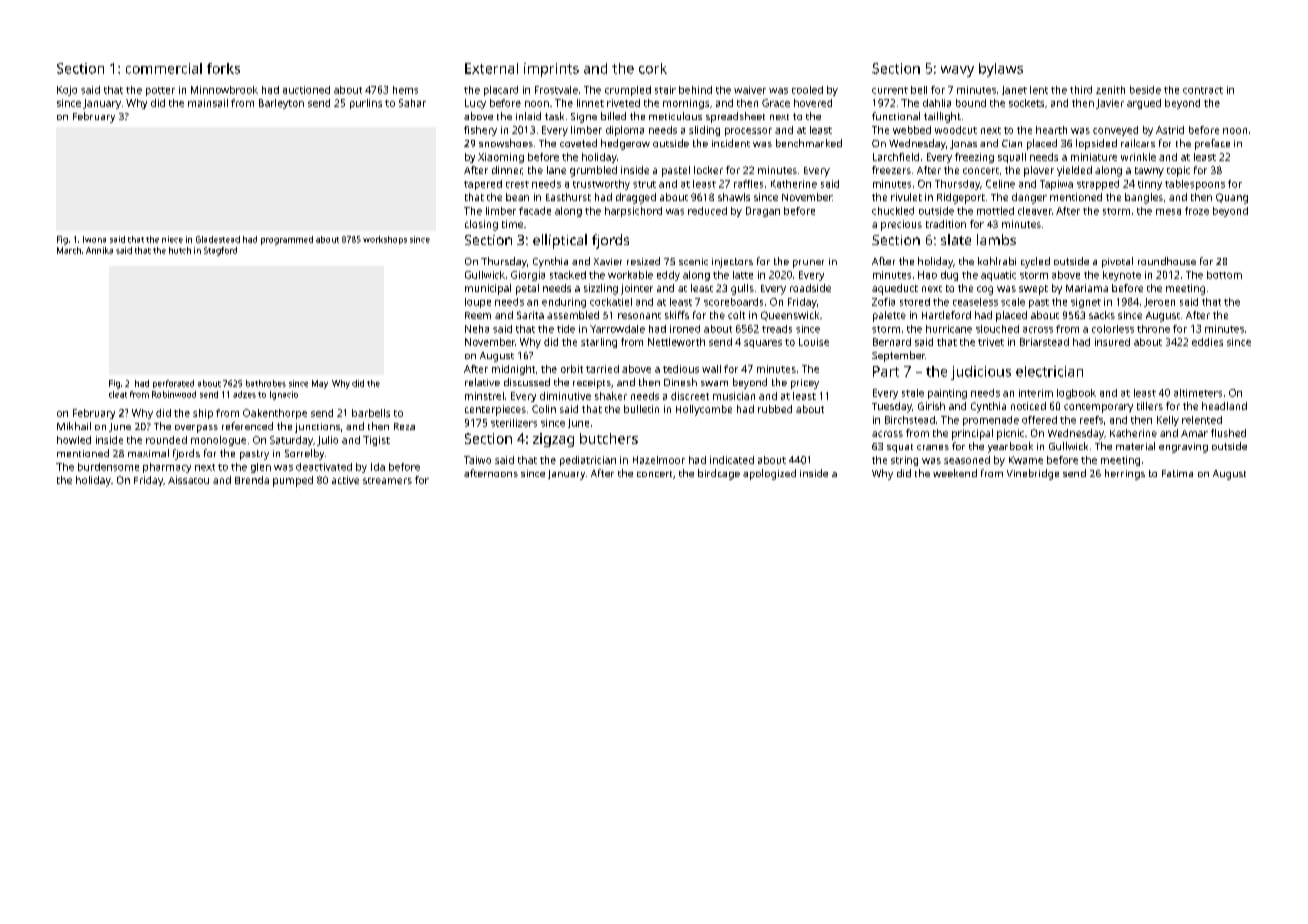 The height and width of the screenshot is (924, 1308). I want to click on roundhouse, so click(1167, 261).
